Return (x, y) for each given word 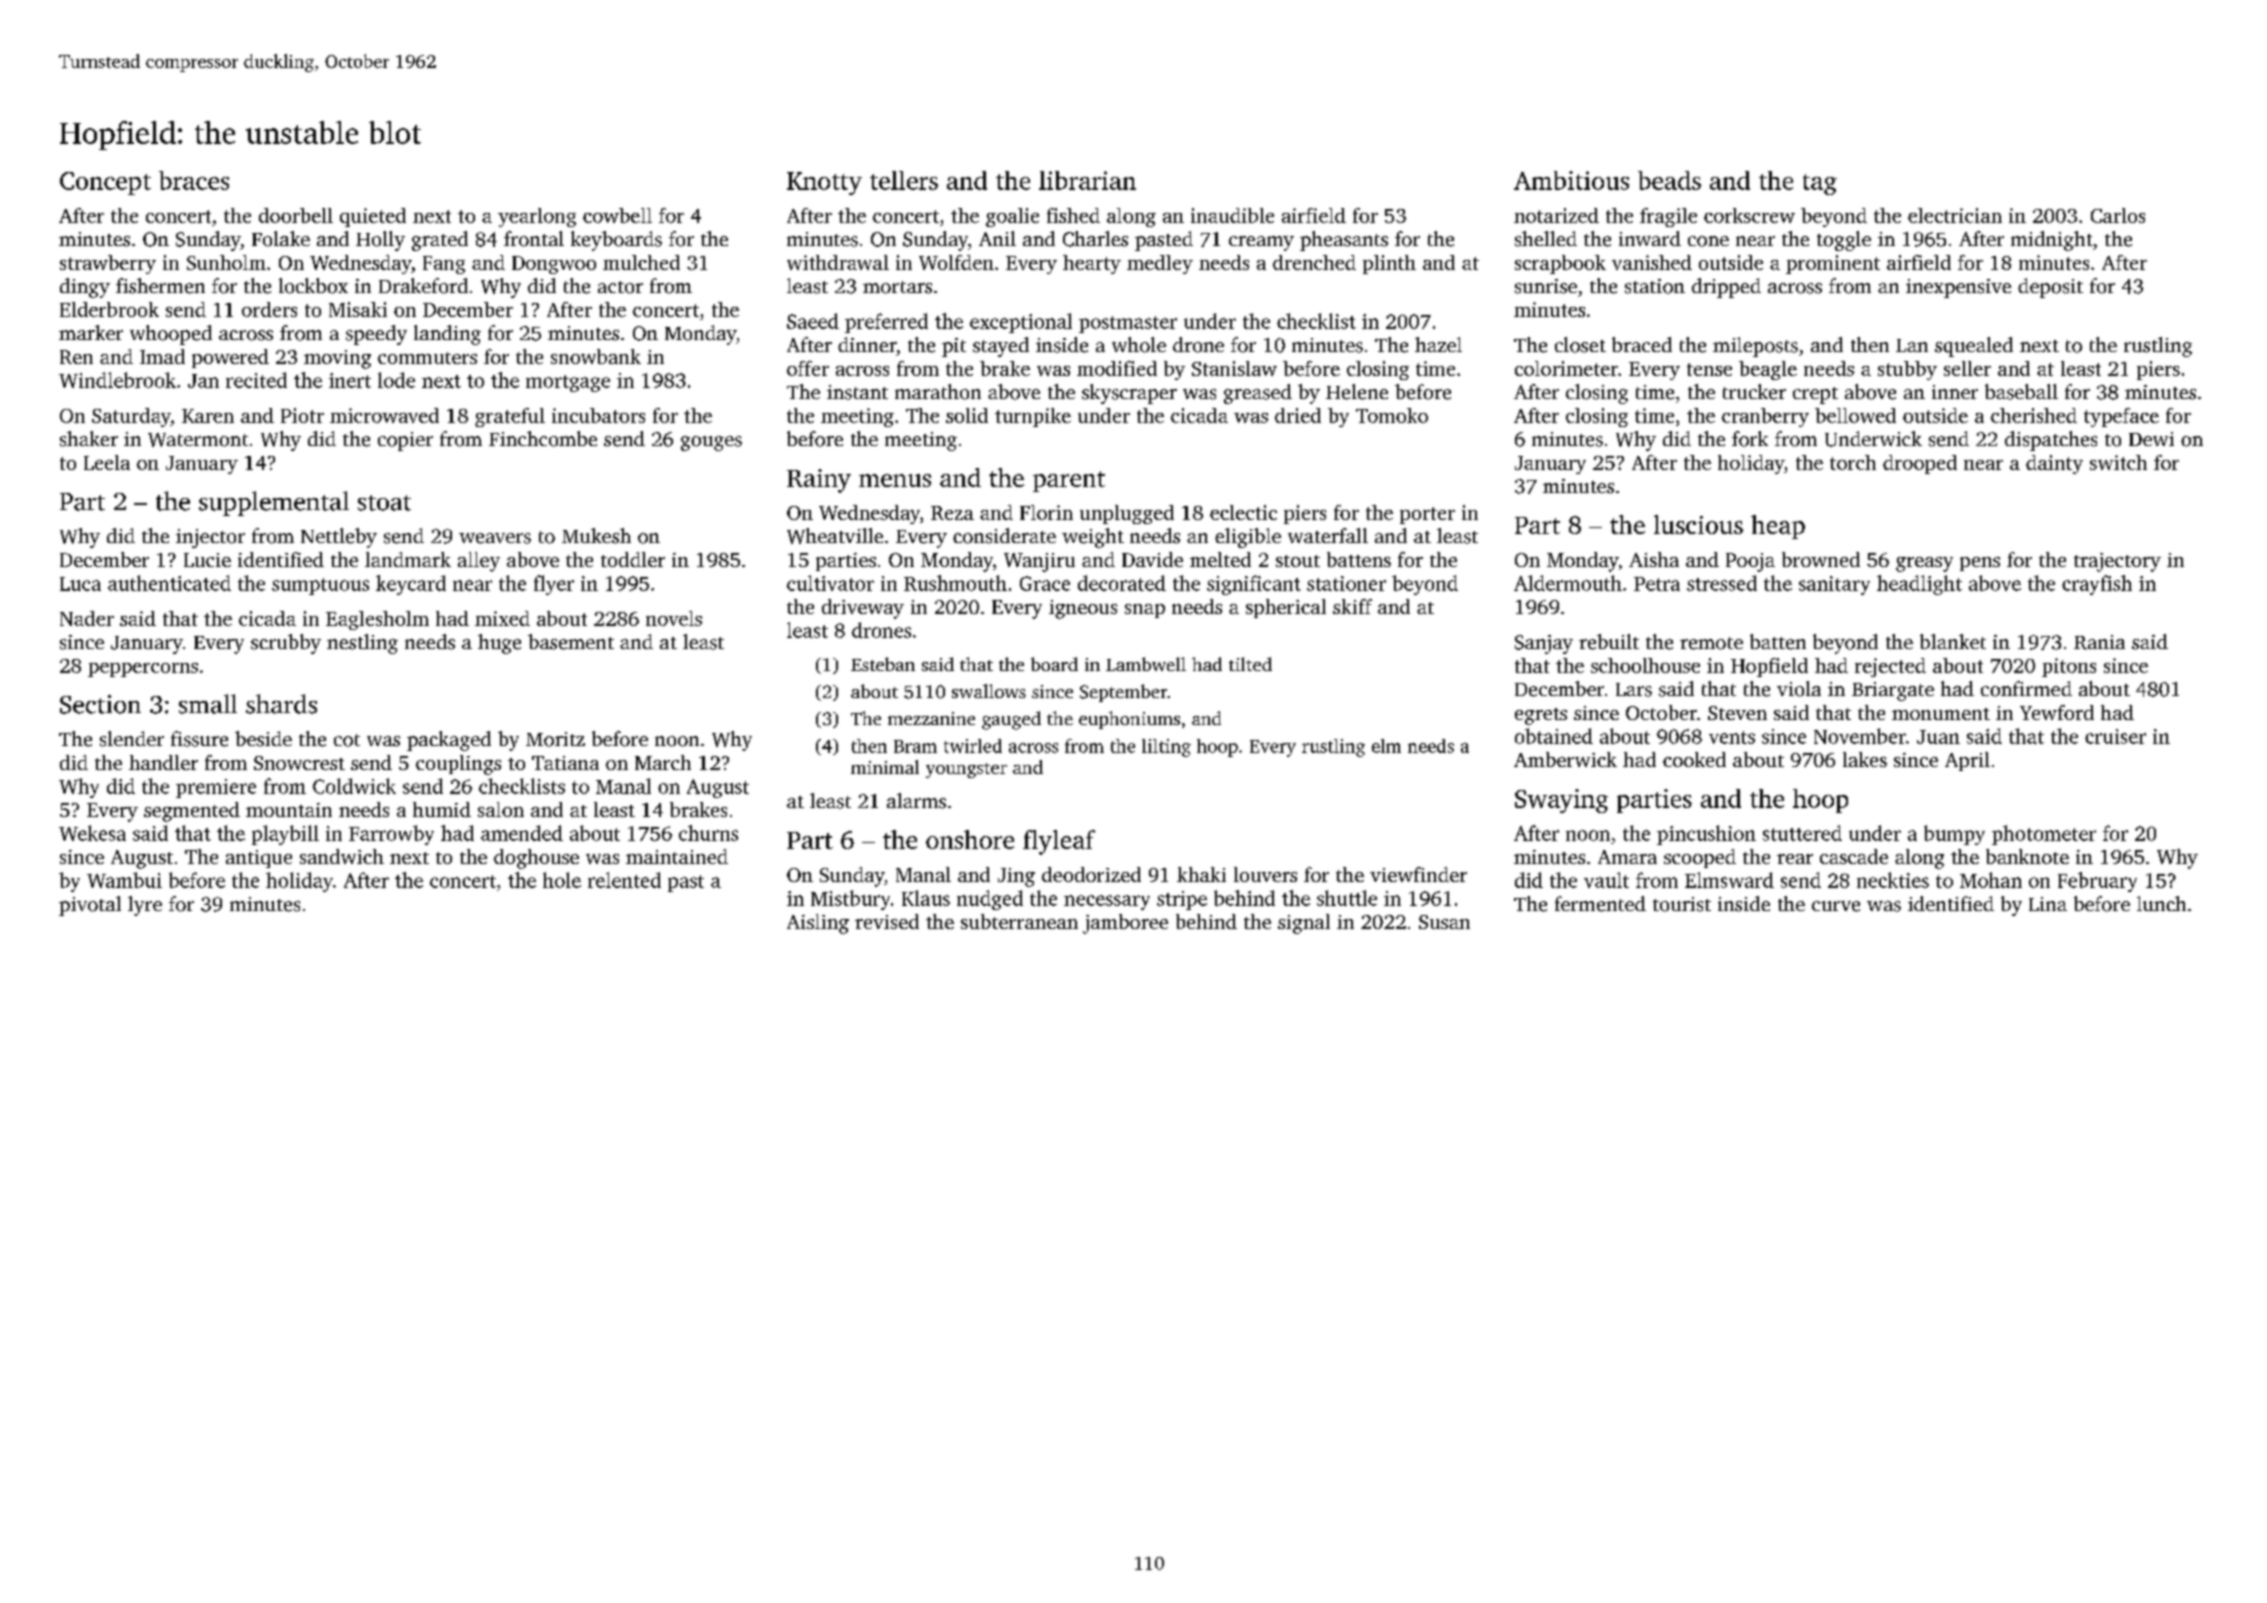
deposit (2050, 288)
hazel (1438, 344)
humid (442, 809)
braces (194, 180)
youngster (966, 770)
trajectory (2117, 562)
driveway (863, 609)
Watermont (198, 440)
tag (1820, 184)
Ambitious (1571, 180)
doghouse (536, 859)
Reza (952, 513)
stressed (1722, 583)
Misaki (358, 309)
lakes (1865, 759)
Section (100, 704)
